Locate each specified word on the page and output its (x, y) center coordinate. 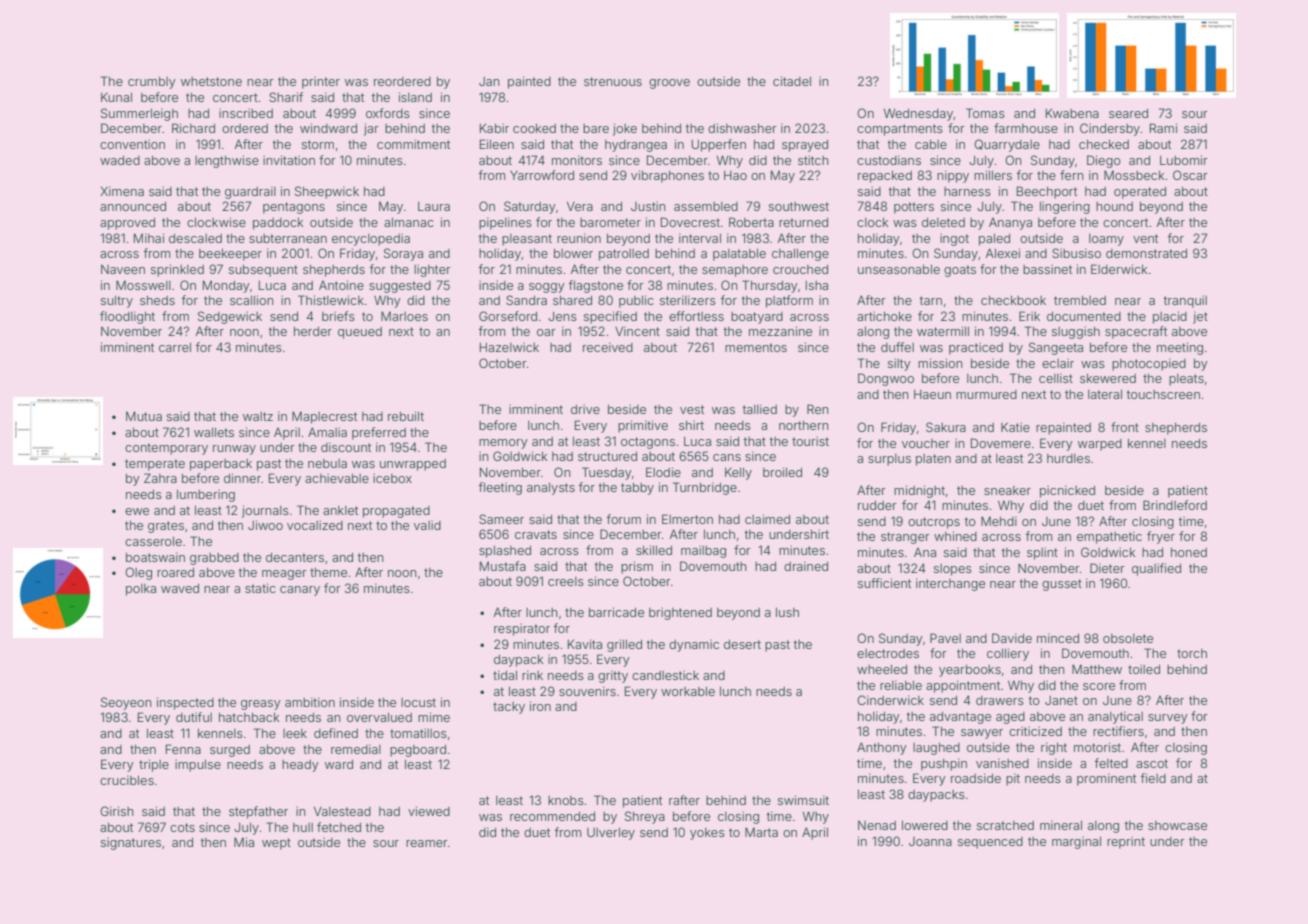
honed (1189, 552)
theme (328, 572)
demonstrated (1146, 253)
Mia (244, 842)
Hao (735, 175)
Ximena (122, 191)
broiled (782, 472)
